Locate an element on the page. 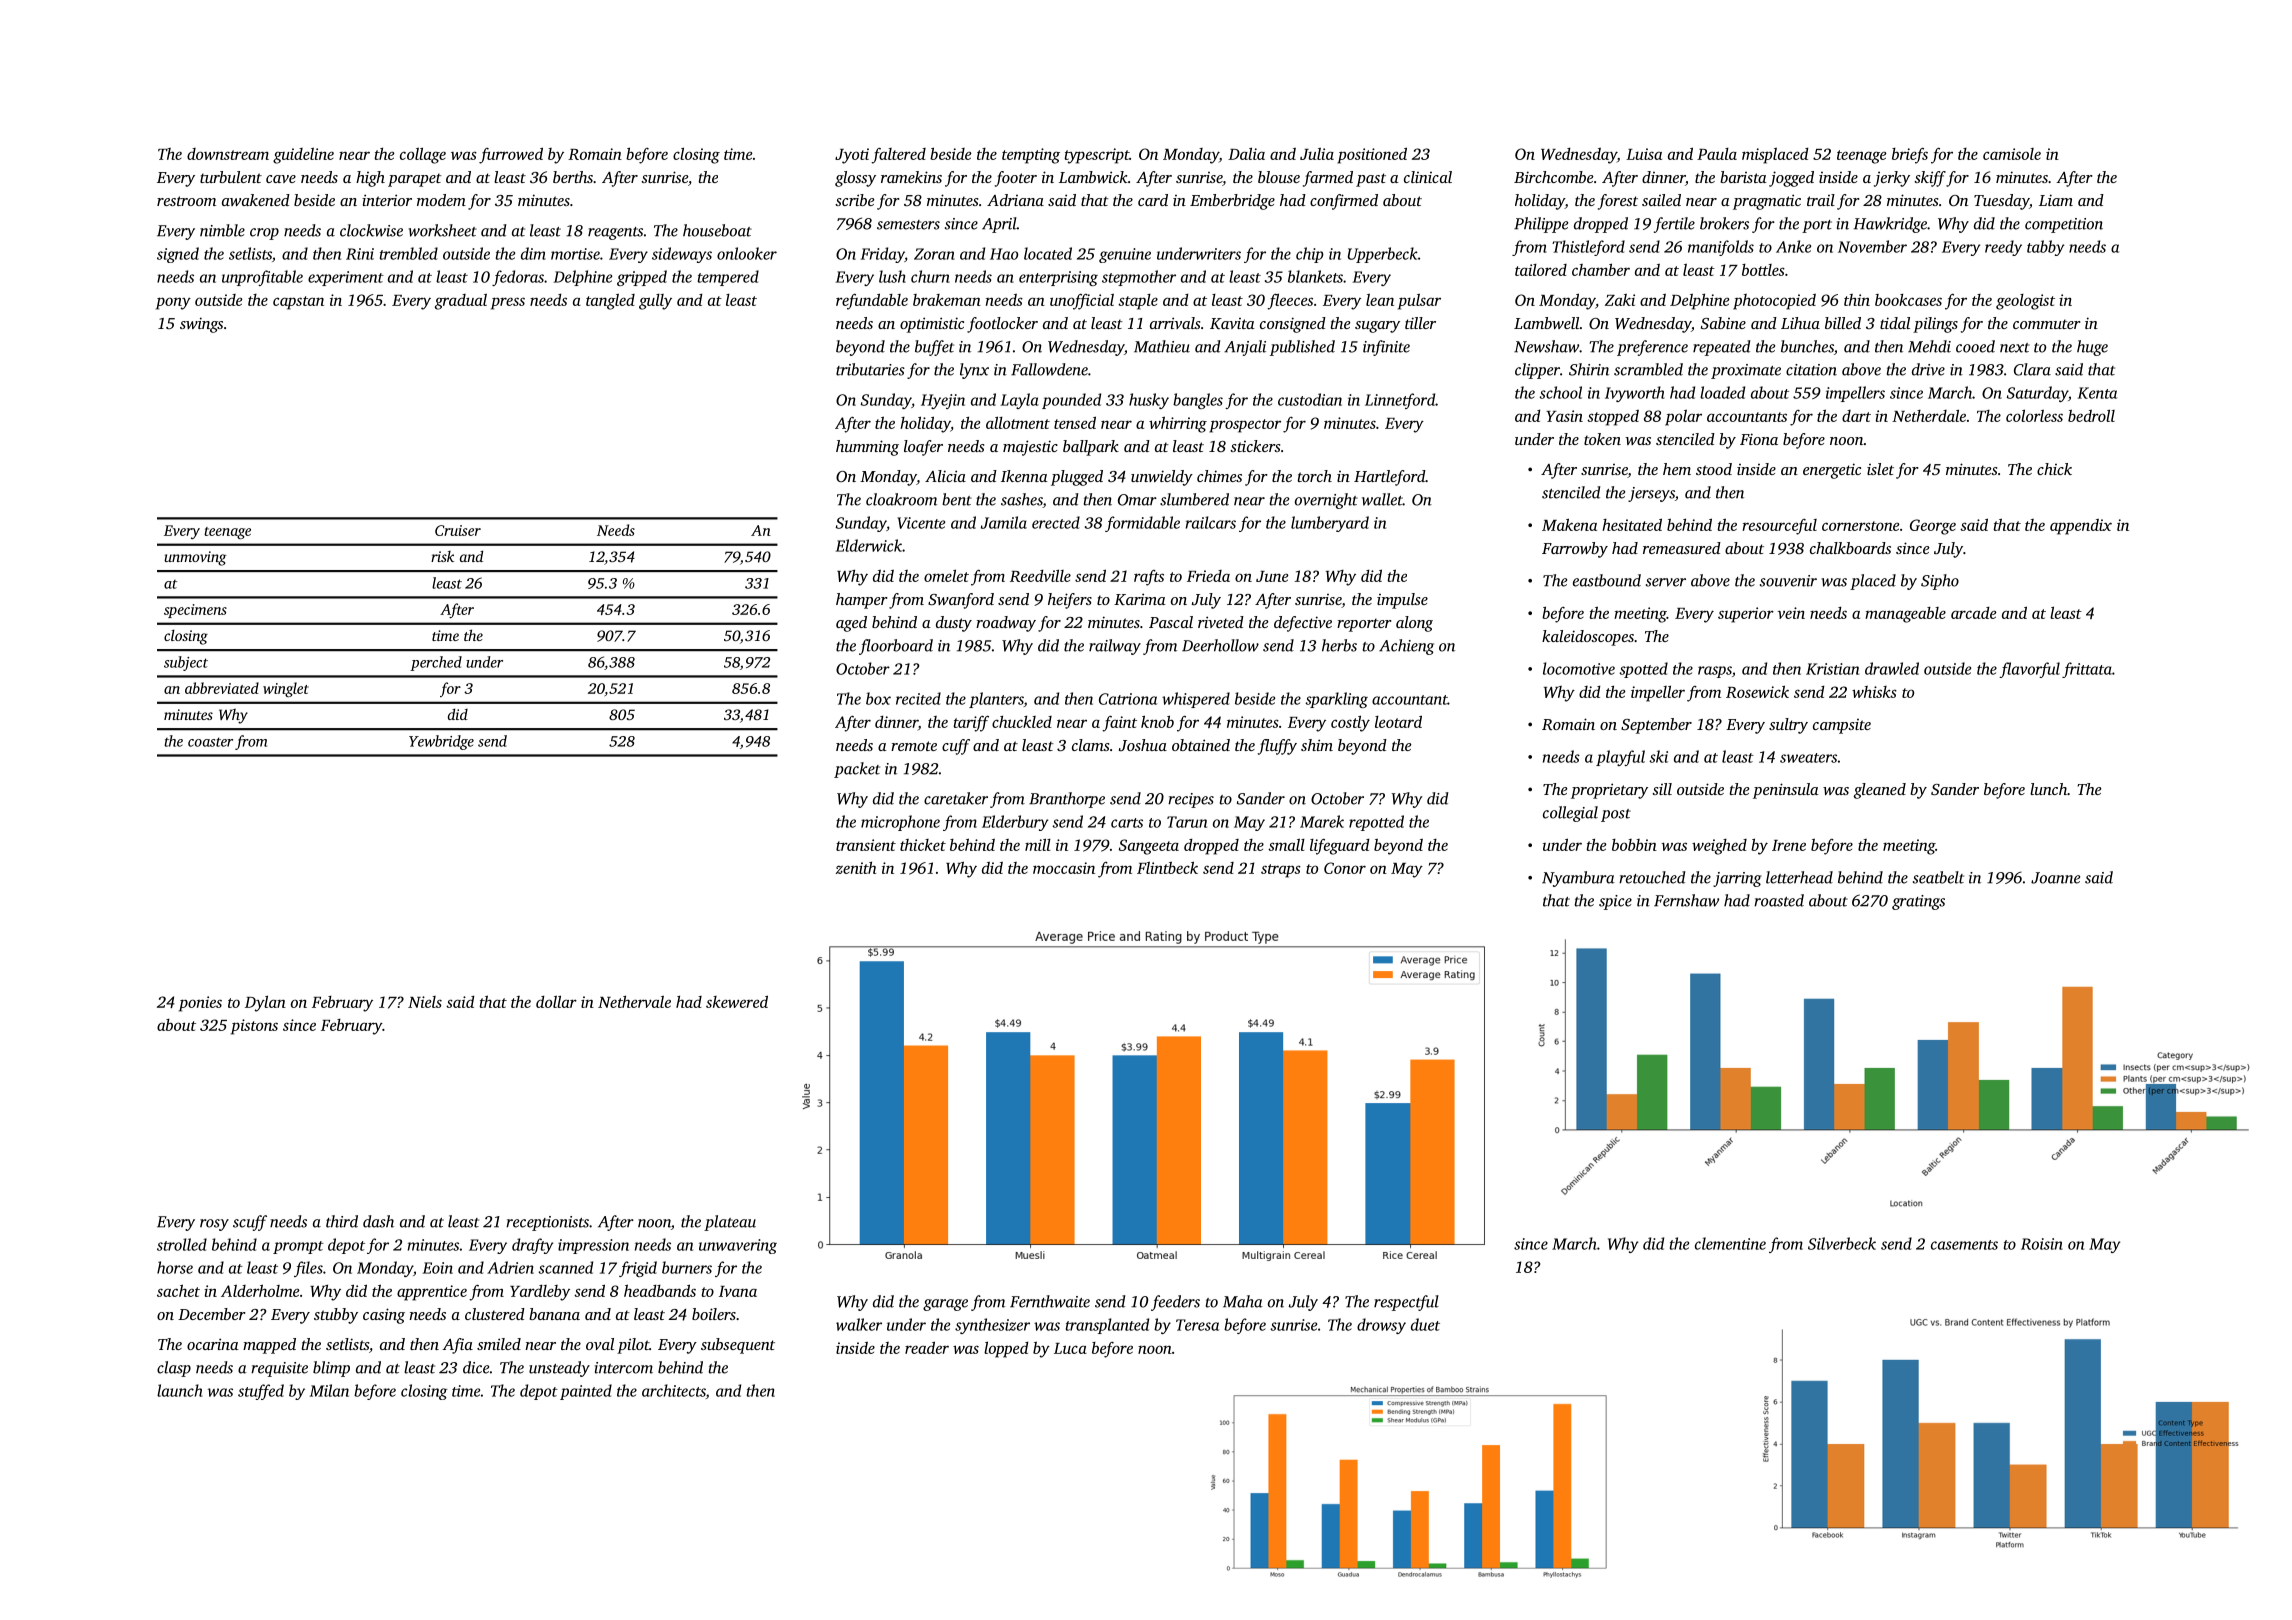  bangles is located at coordinates (1198, 401).
